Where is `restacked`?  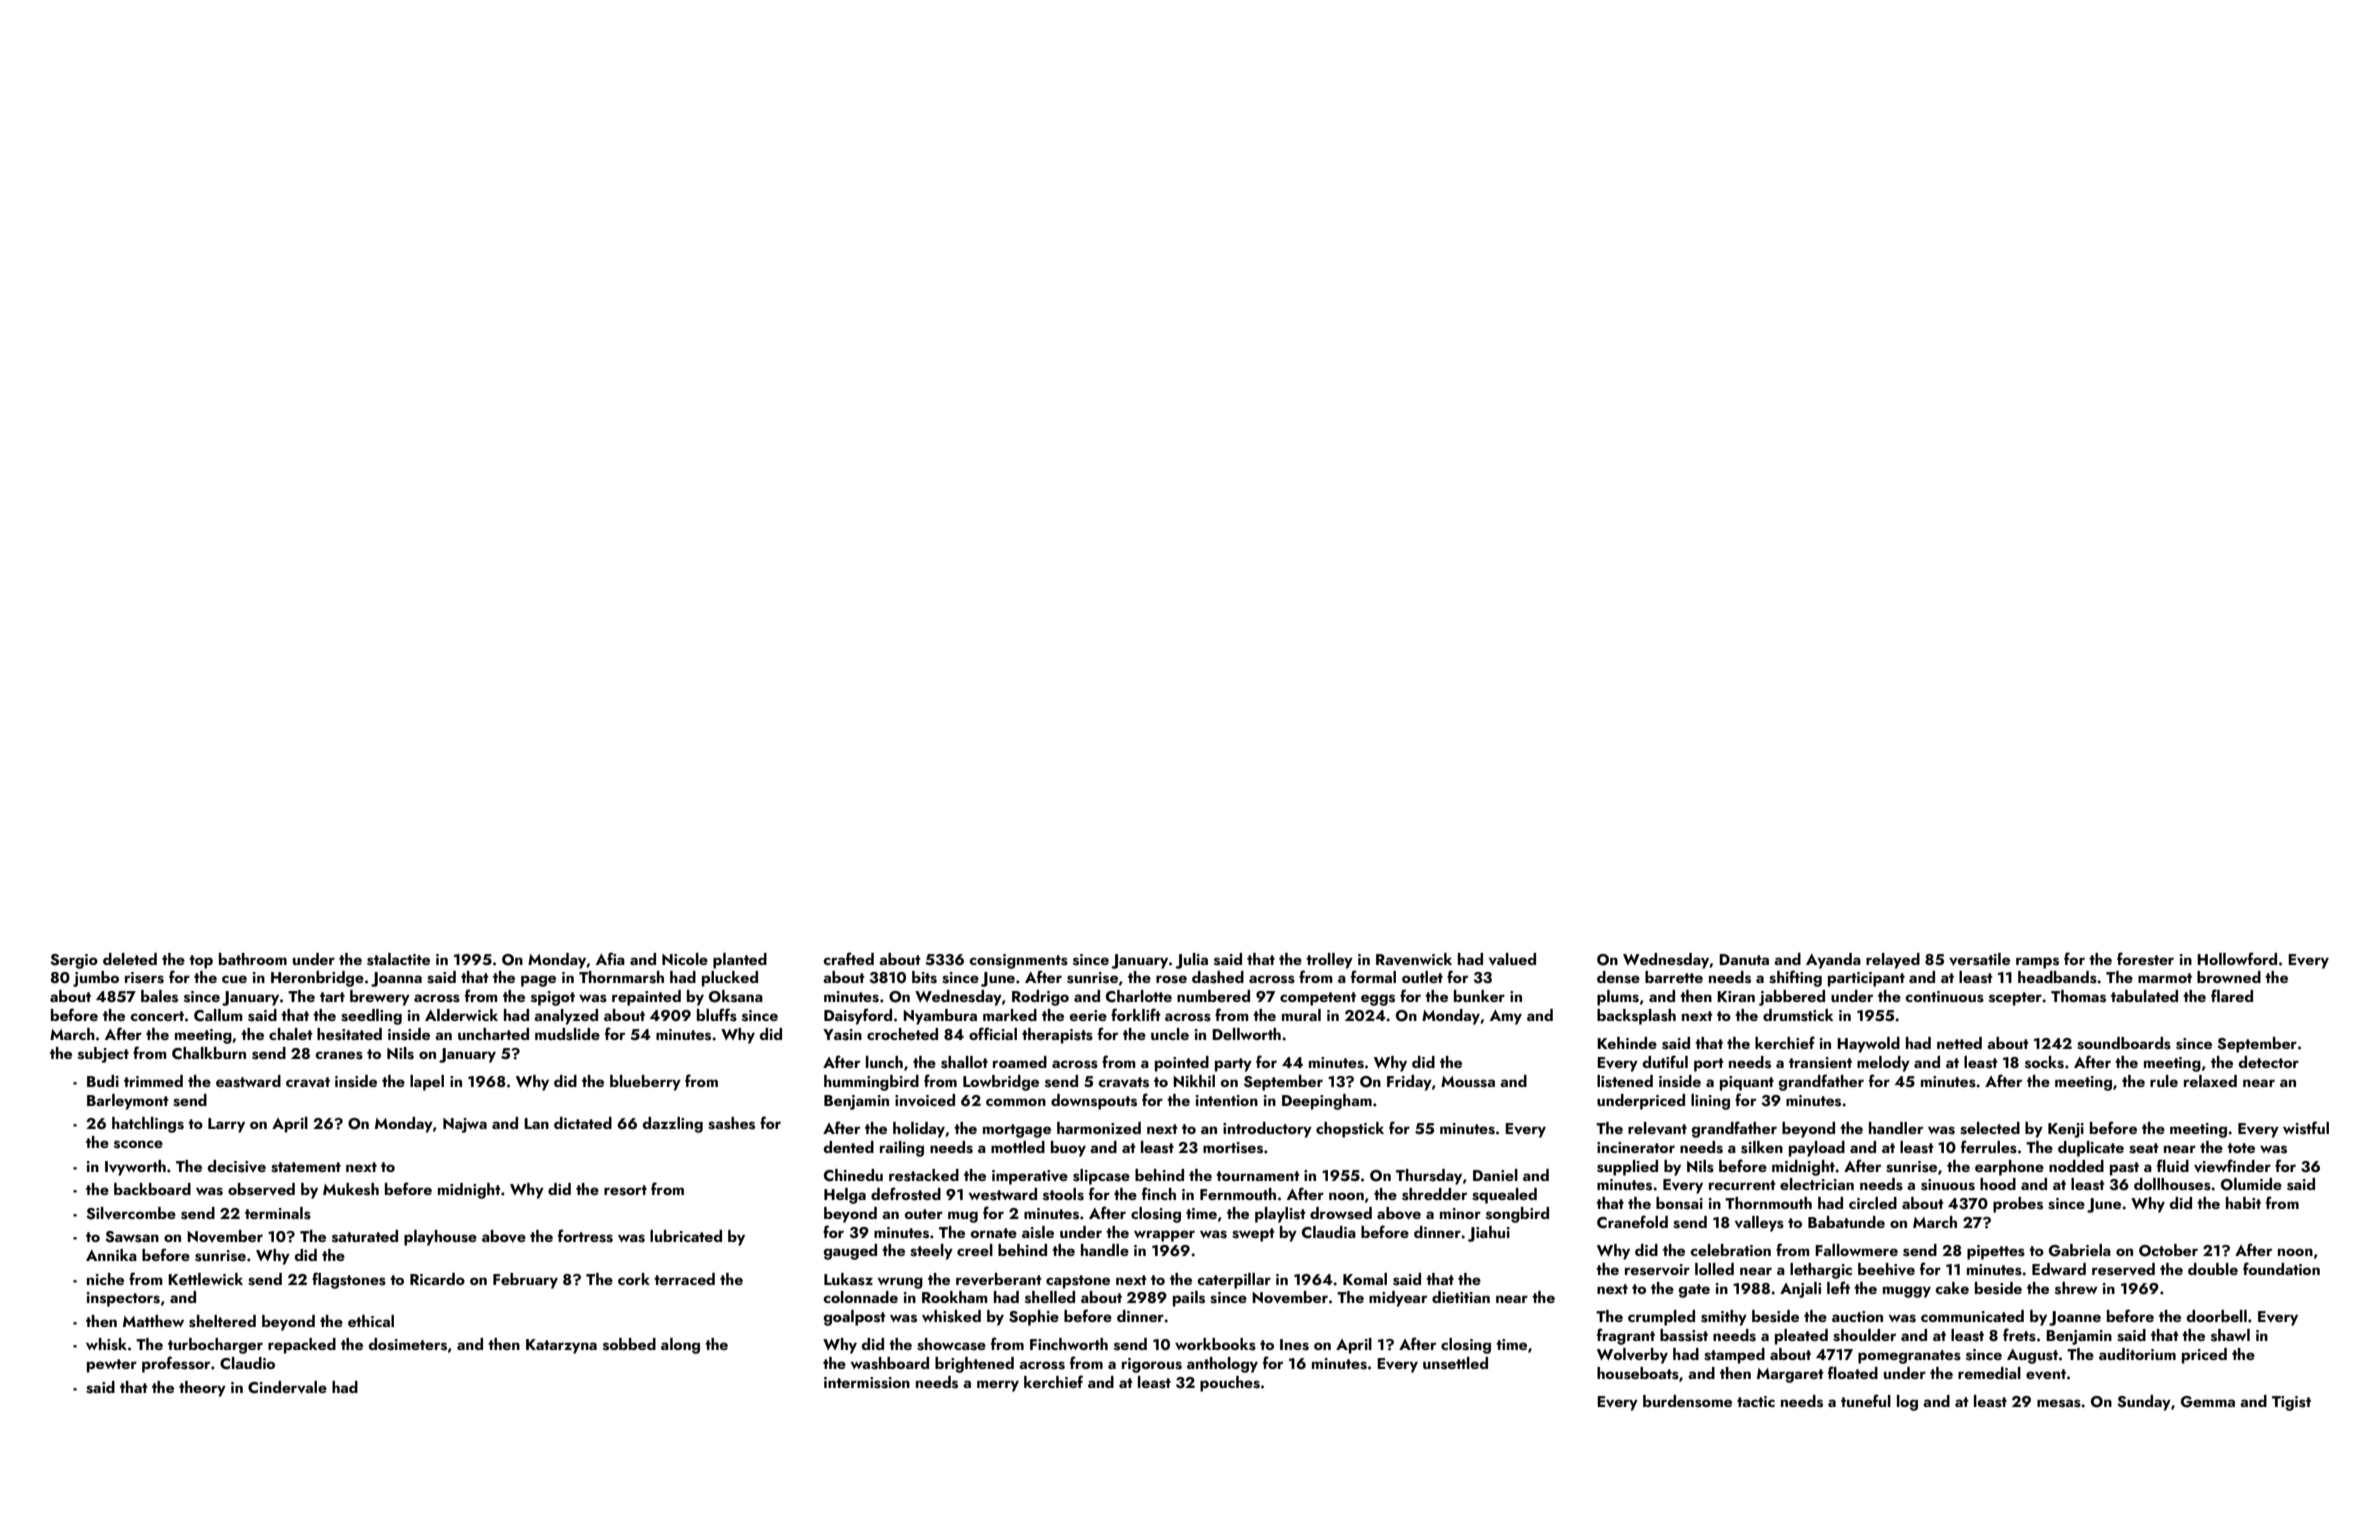 restacked is located at coordinates (924, 1175).
